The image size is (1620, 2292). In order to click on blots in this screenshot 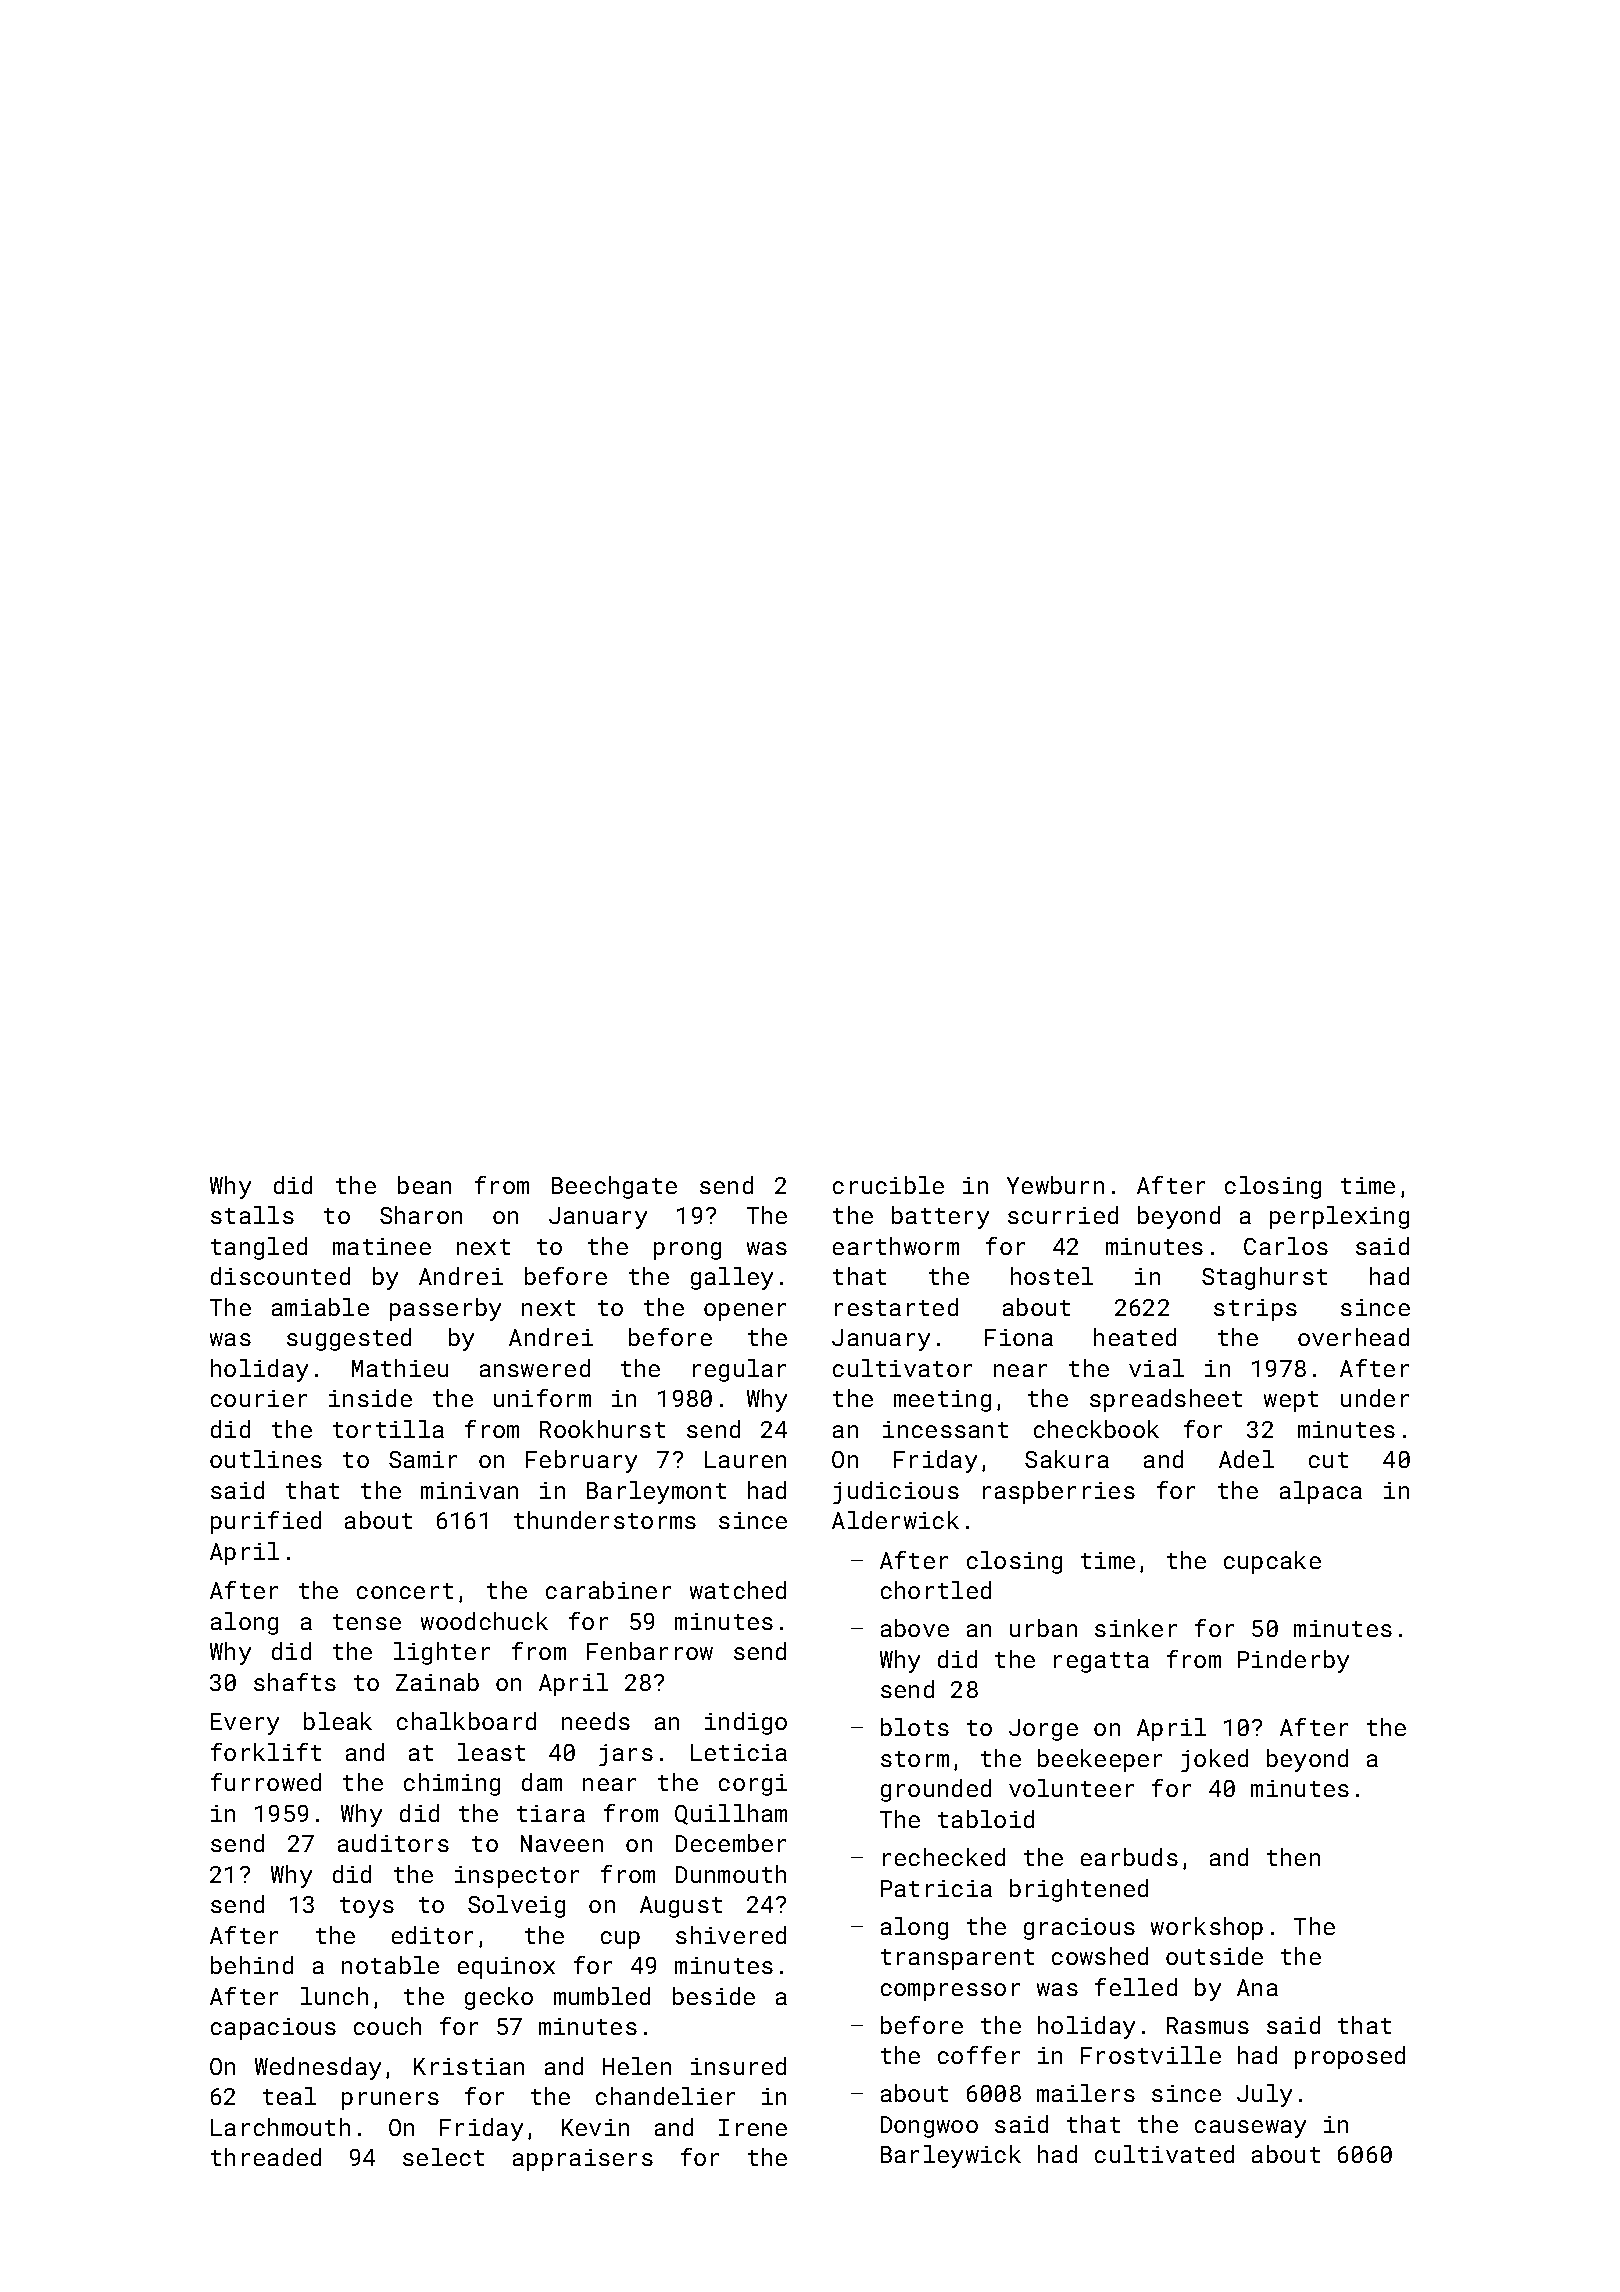, I will do `click(915, 1727)`.
